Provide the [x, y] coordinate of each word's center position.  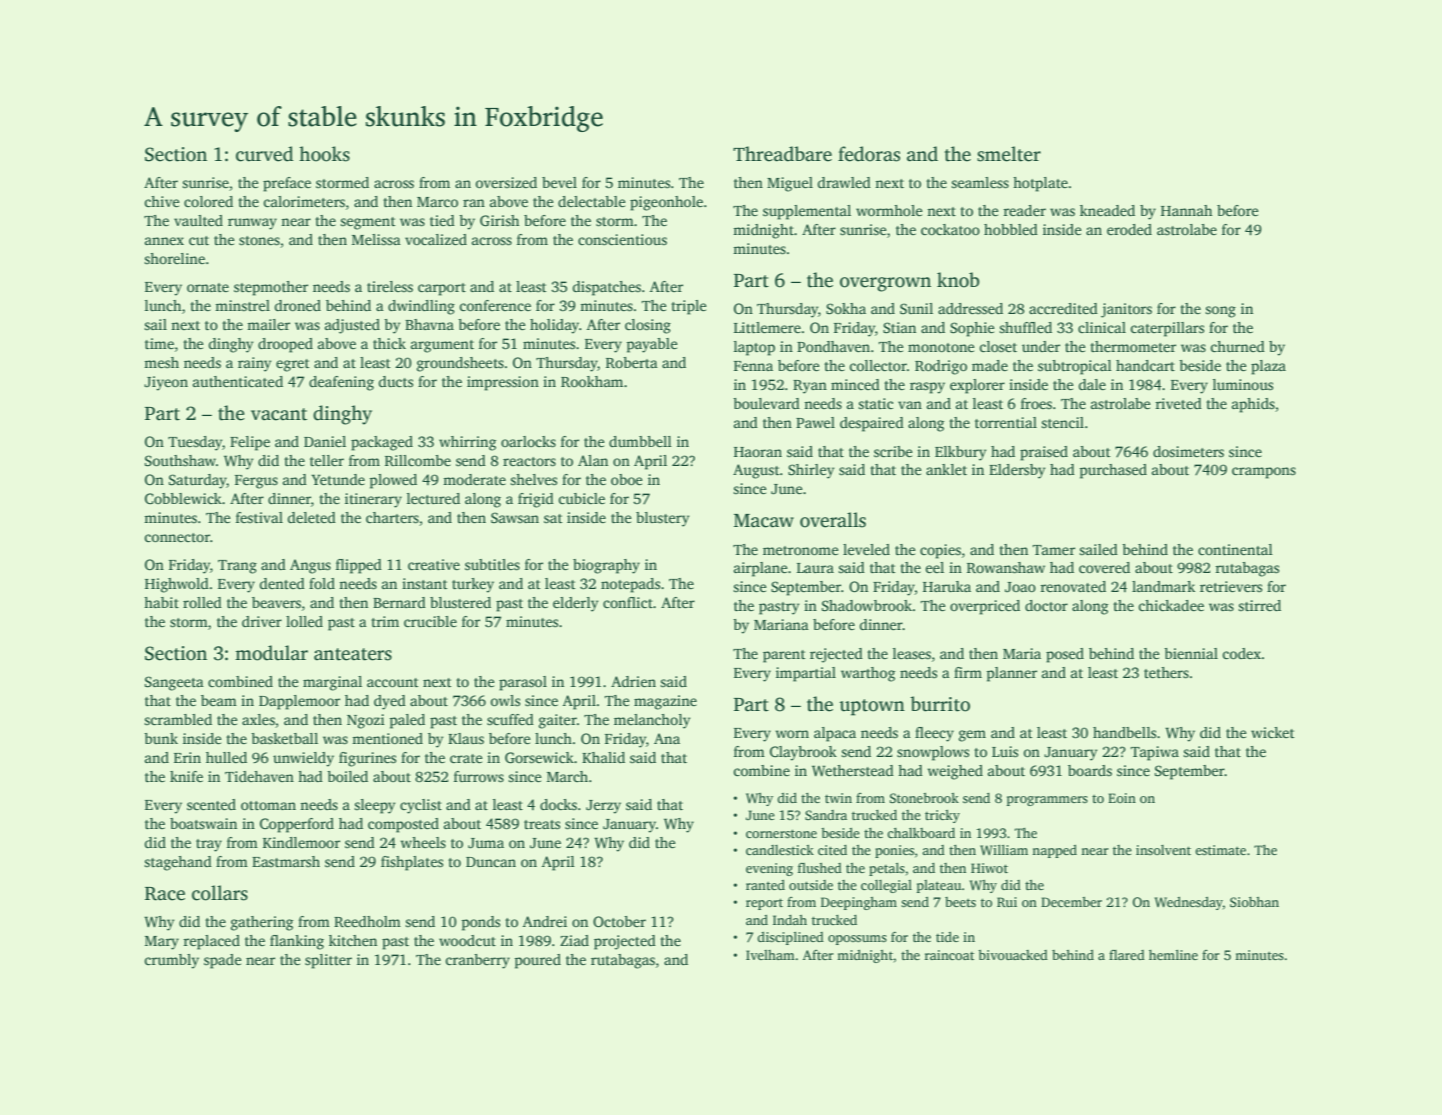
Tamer [1054, 550]
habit [161, 602]
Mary [162, 943]
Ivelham [770, 955]
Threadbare [782, 154]
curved [264, 154]
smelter [1009, 154]
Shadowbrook [867, 605]
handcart [1145, 365]
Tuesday [195, 443]
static [876, 403]
